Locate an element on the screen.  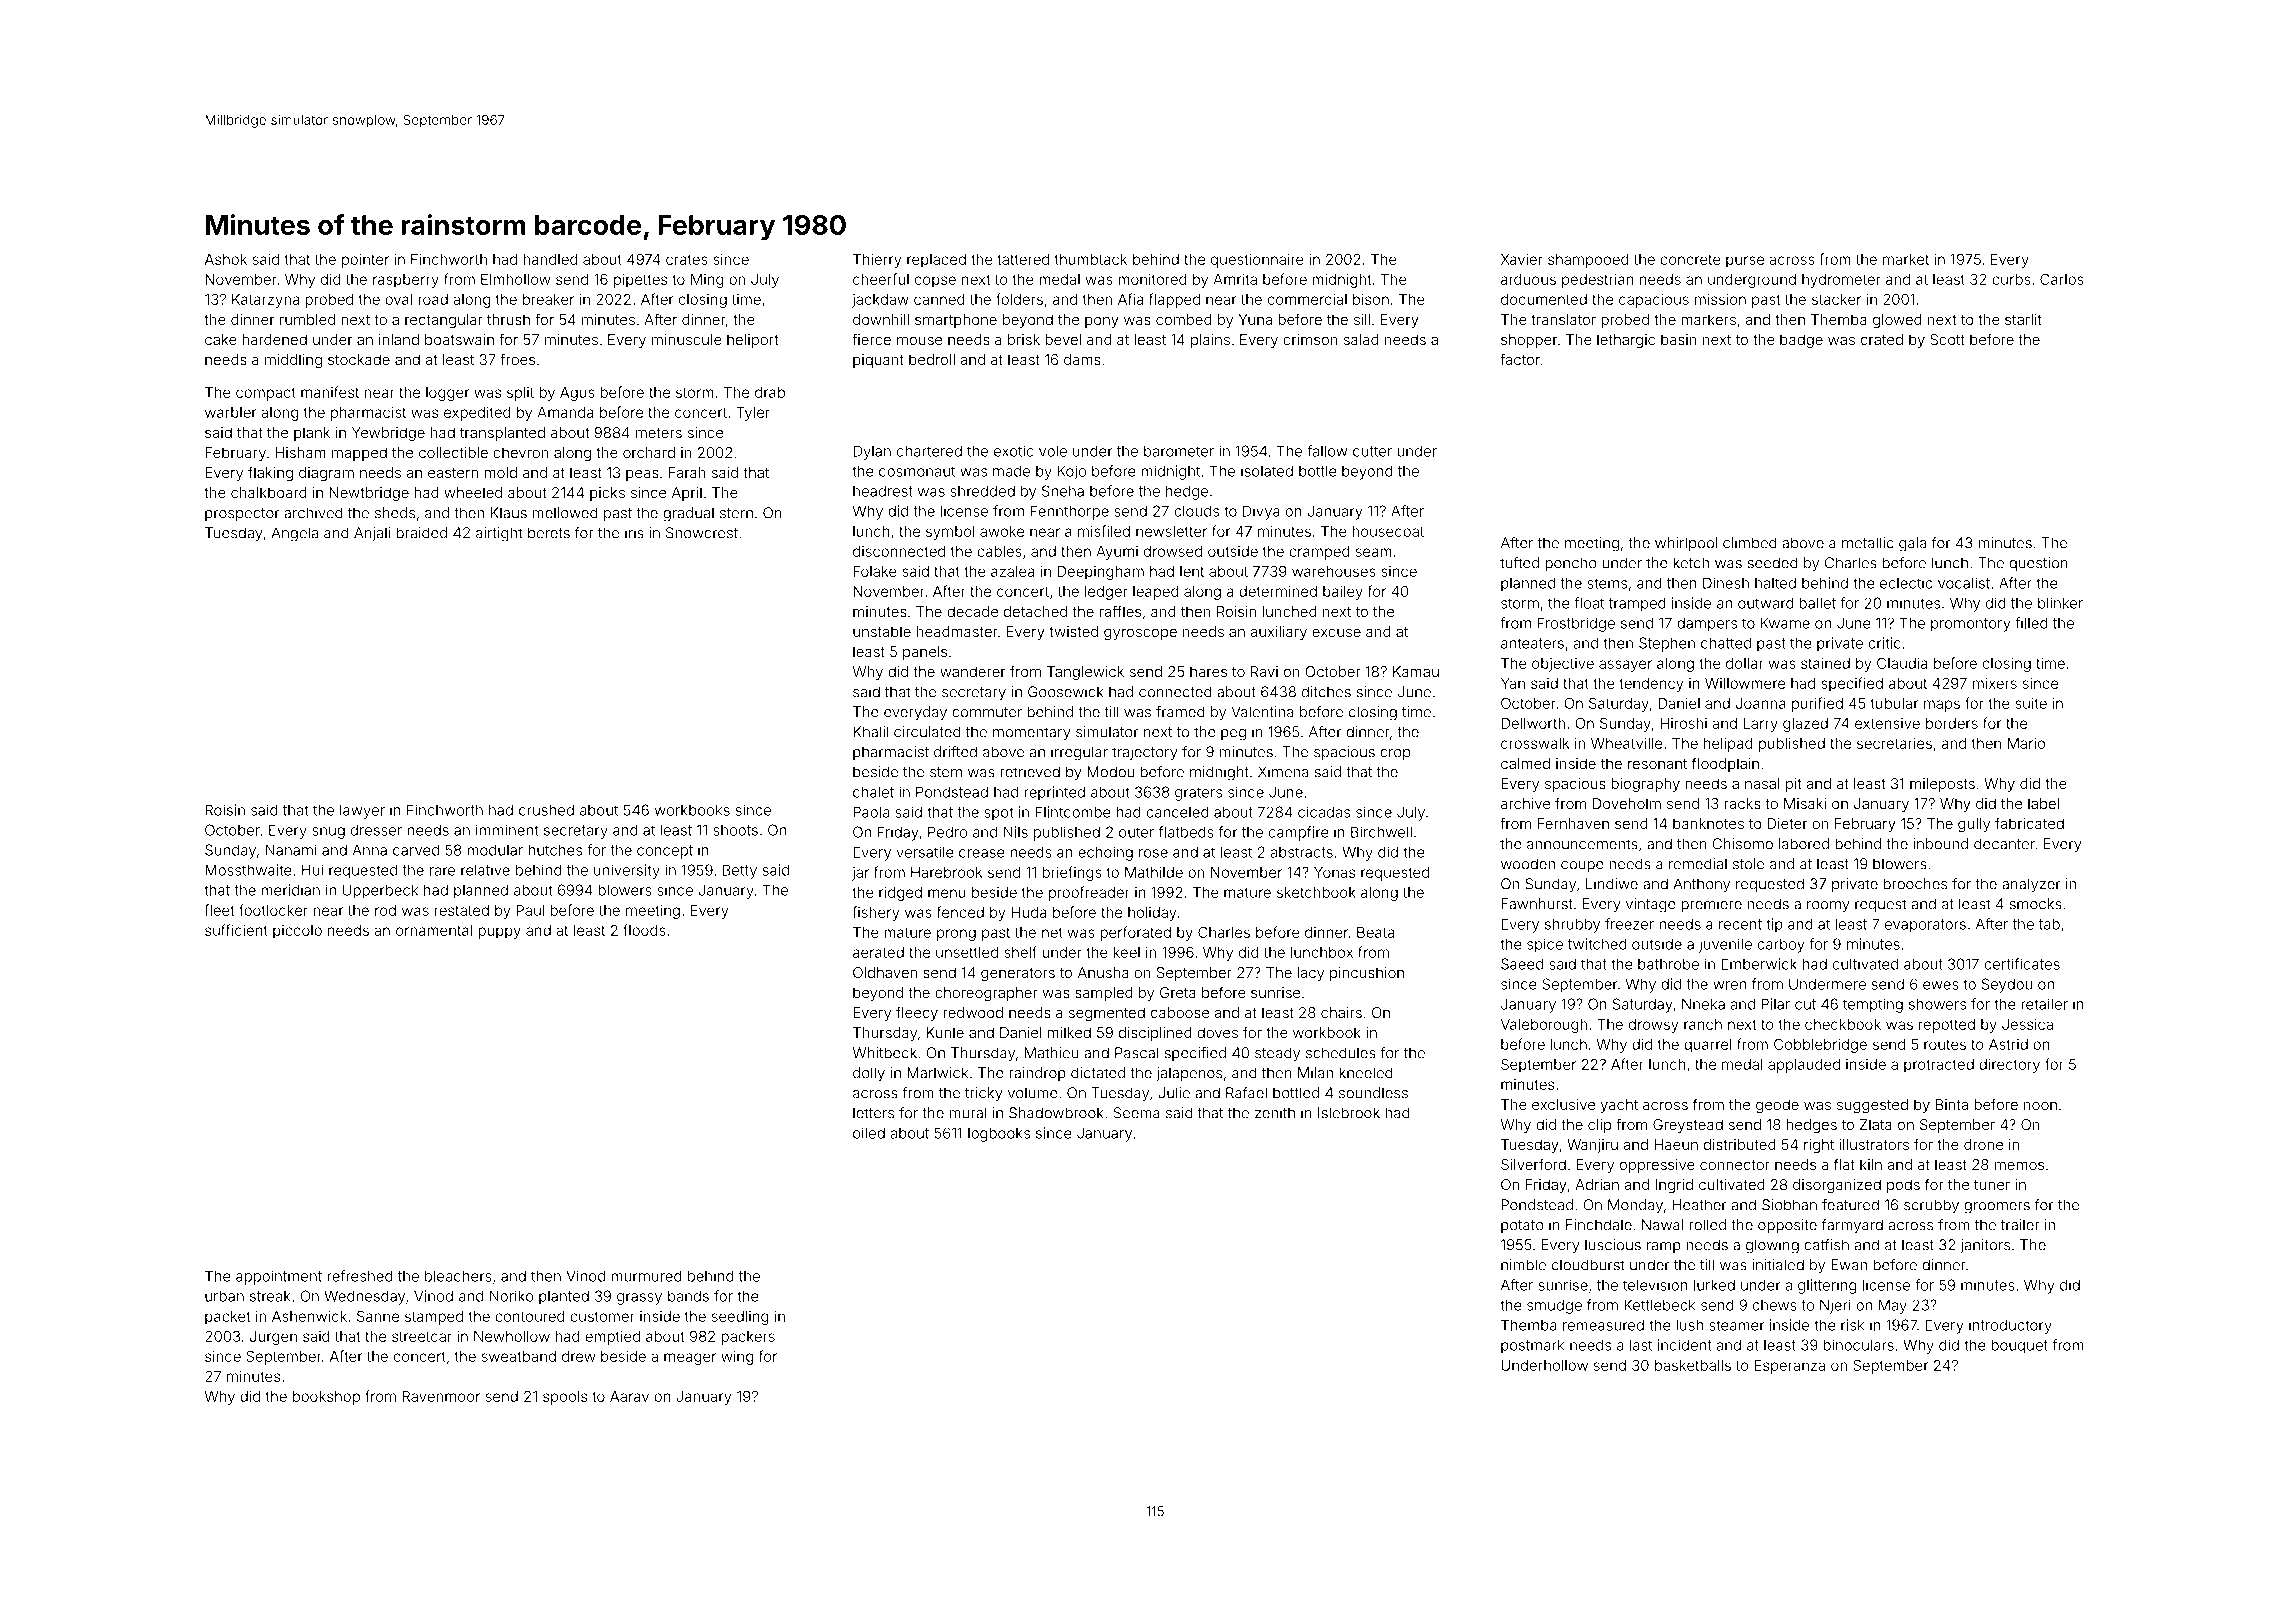
Ashok is located at coordinates (226, 259).
